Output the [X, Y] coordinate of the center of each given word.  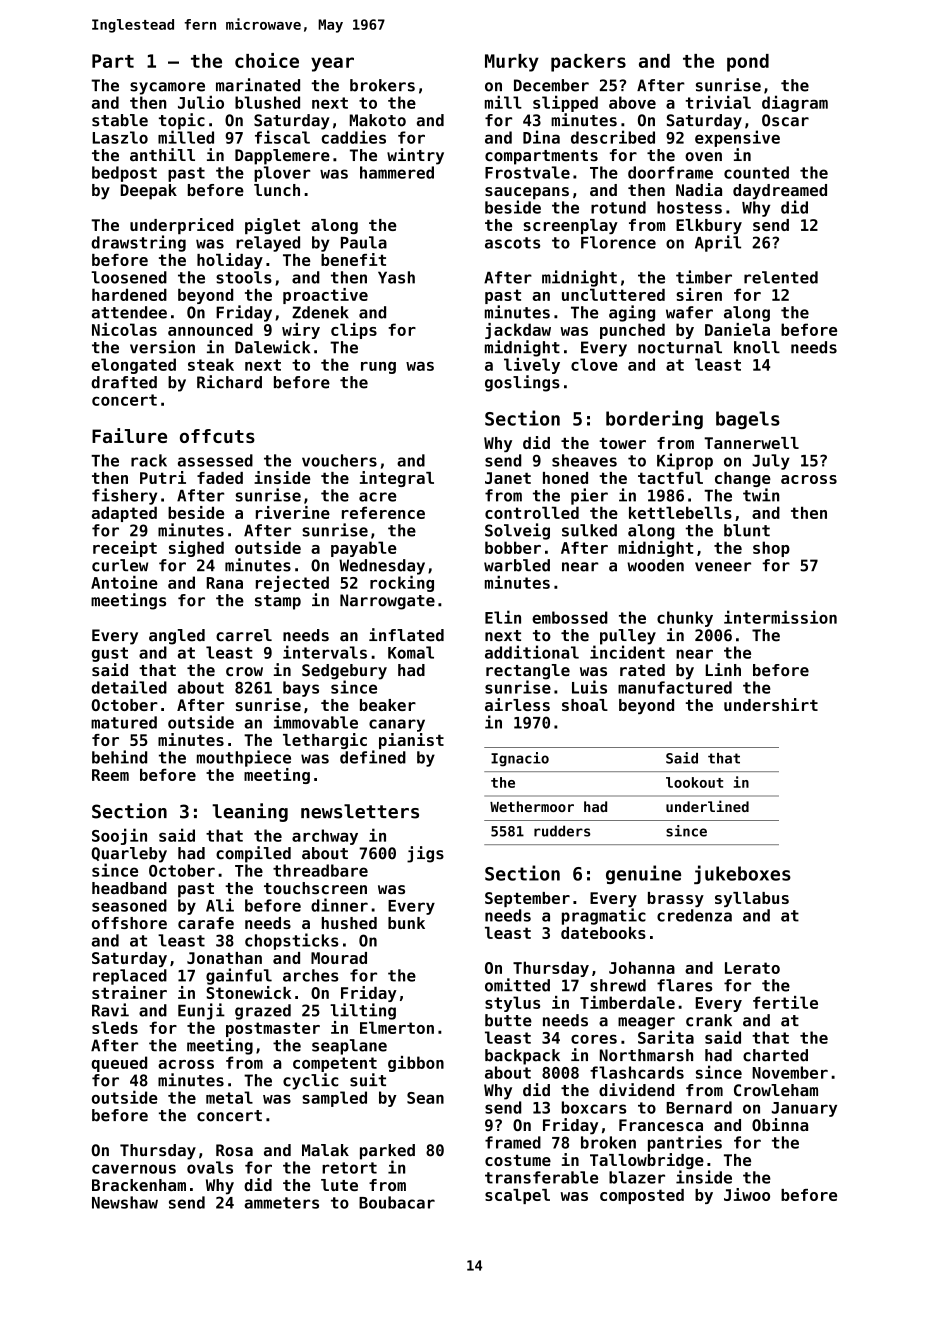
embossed [570, 617]
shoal [585, 705]
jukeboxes [742, 874]
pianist [411, 741]
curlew [120, 565]
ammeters [281, 1203]
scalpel [517, 1196]
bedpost [124, 174]
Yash [396, 277]
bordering [654, 419]
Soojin [119, 836]
